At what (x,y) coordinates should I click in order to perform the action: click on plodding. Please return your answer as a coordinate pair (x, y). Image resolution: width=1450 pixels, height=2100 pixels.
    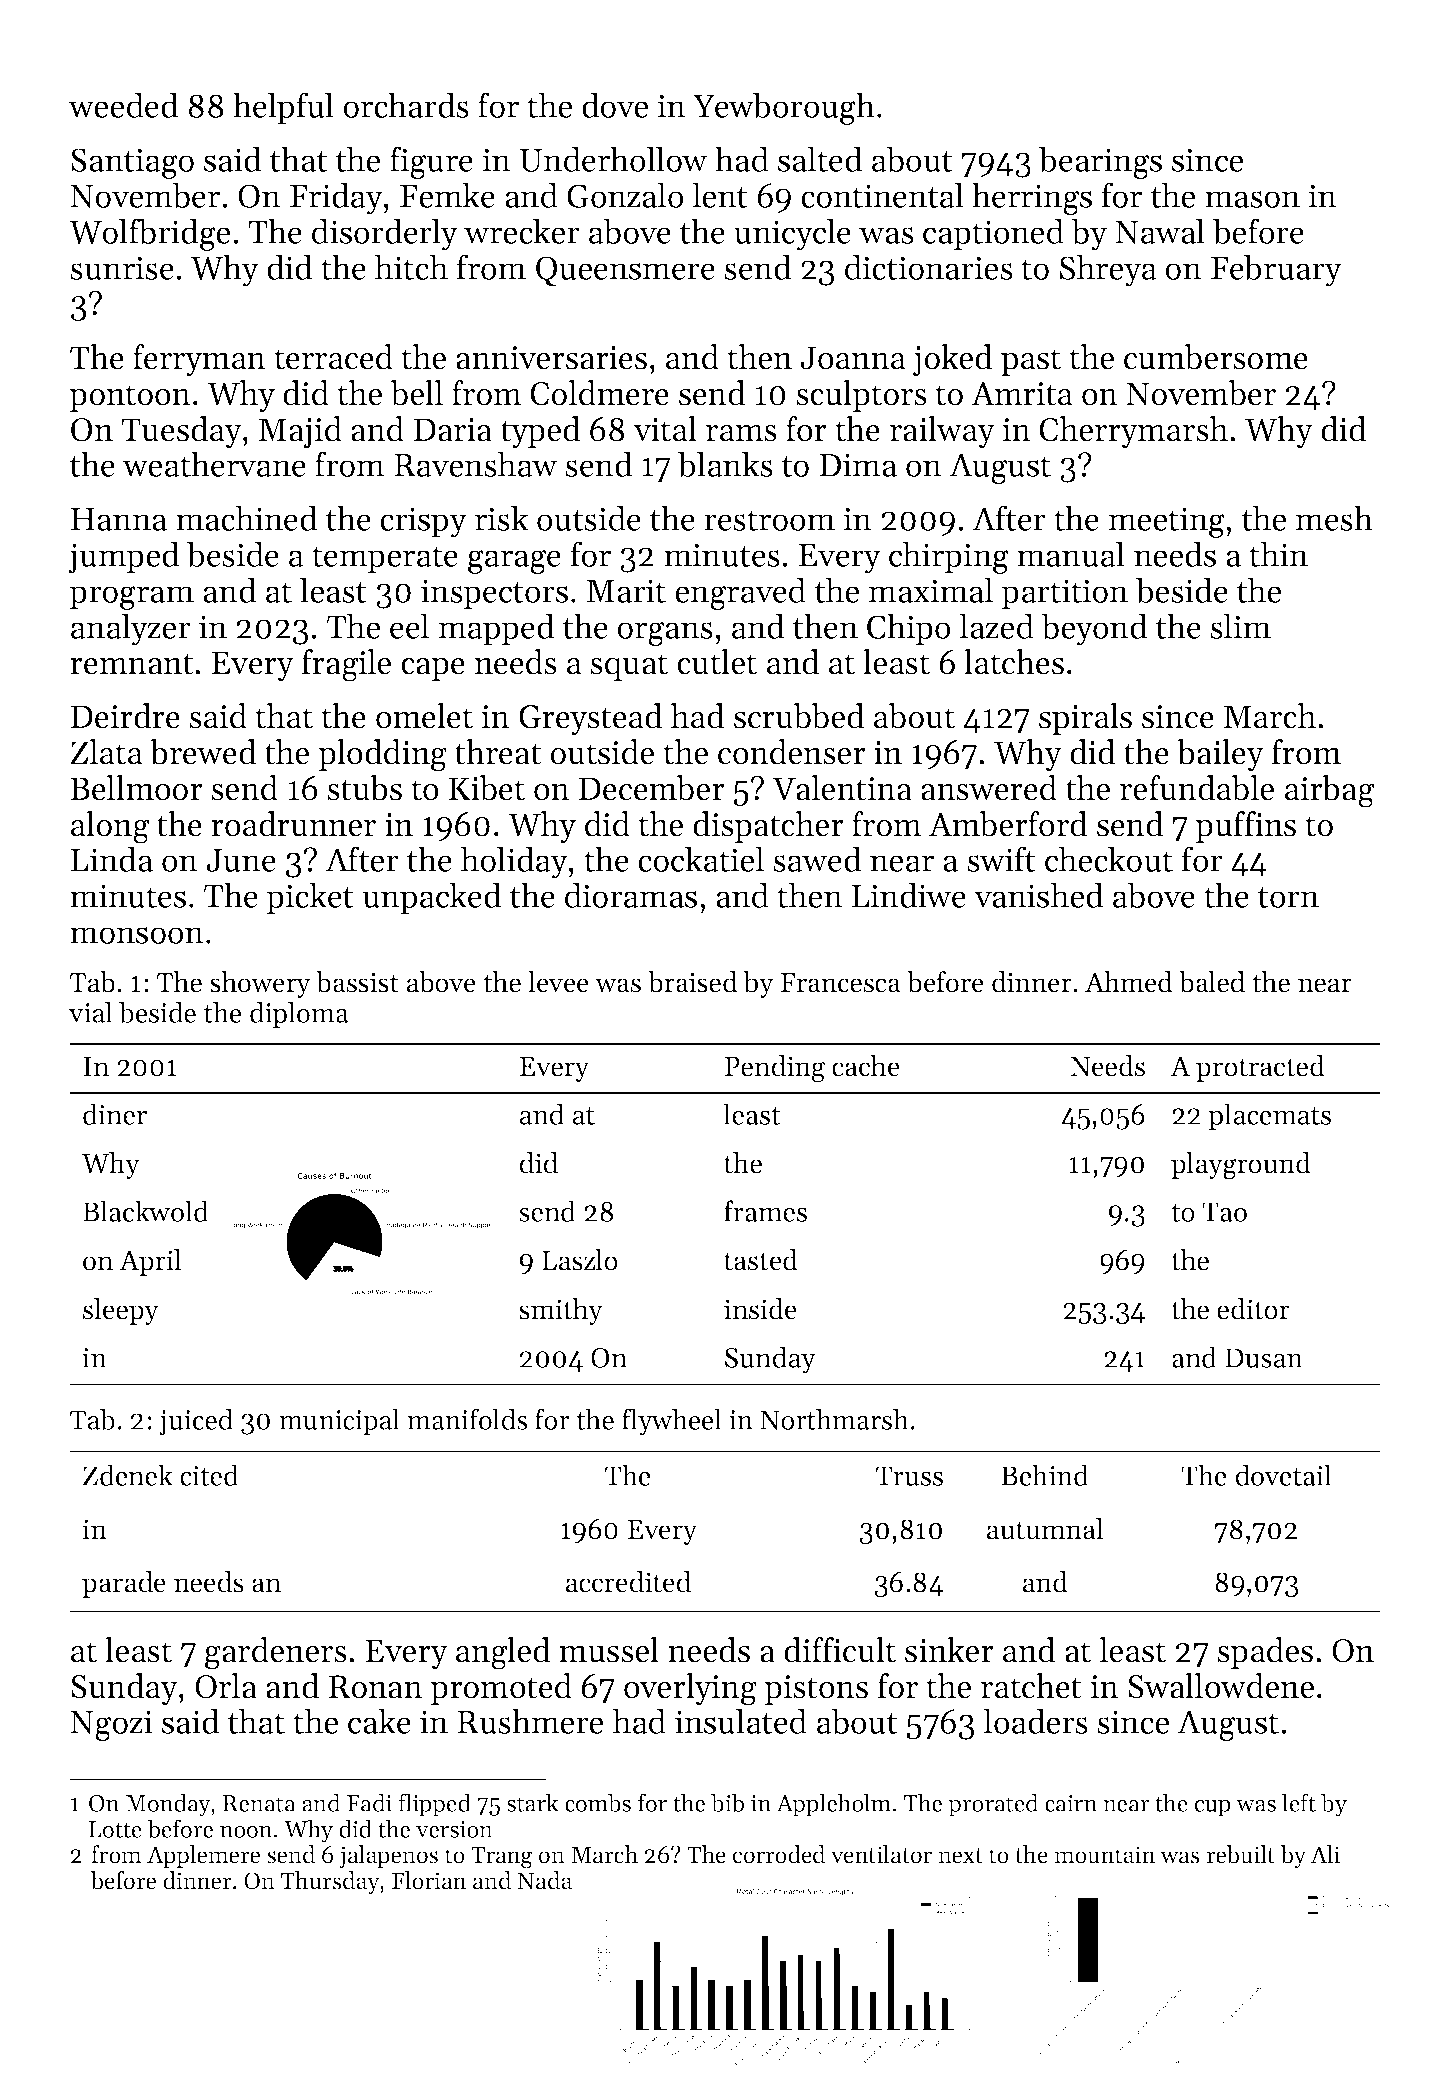
    Looking at the image, I should click on (382, 755).
